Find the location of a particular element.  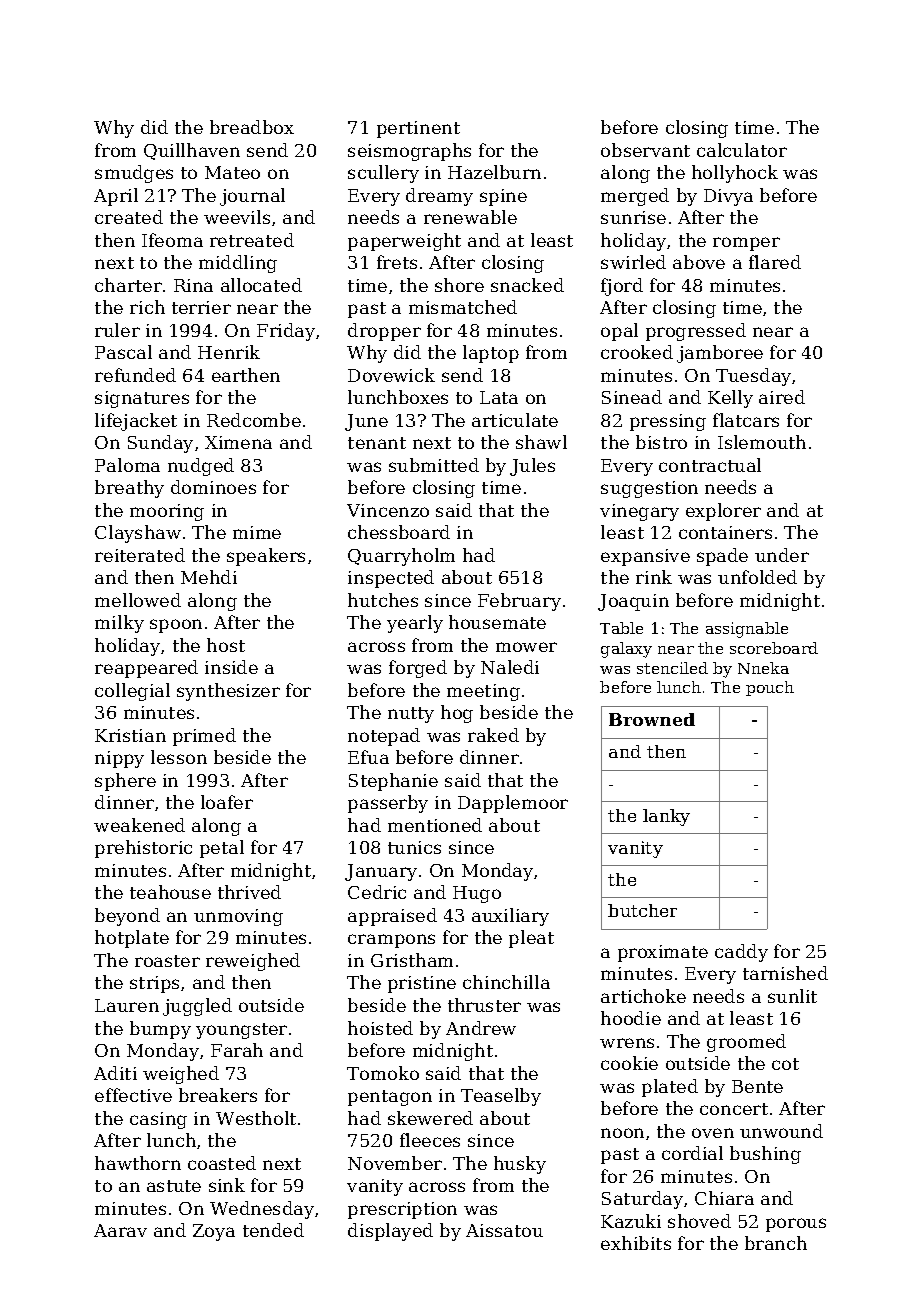

speakers is located at coordinates (266, 557).
